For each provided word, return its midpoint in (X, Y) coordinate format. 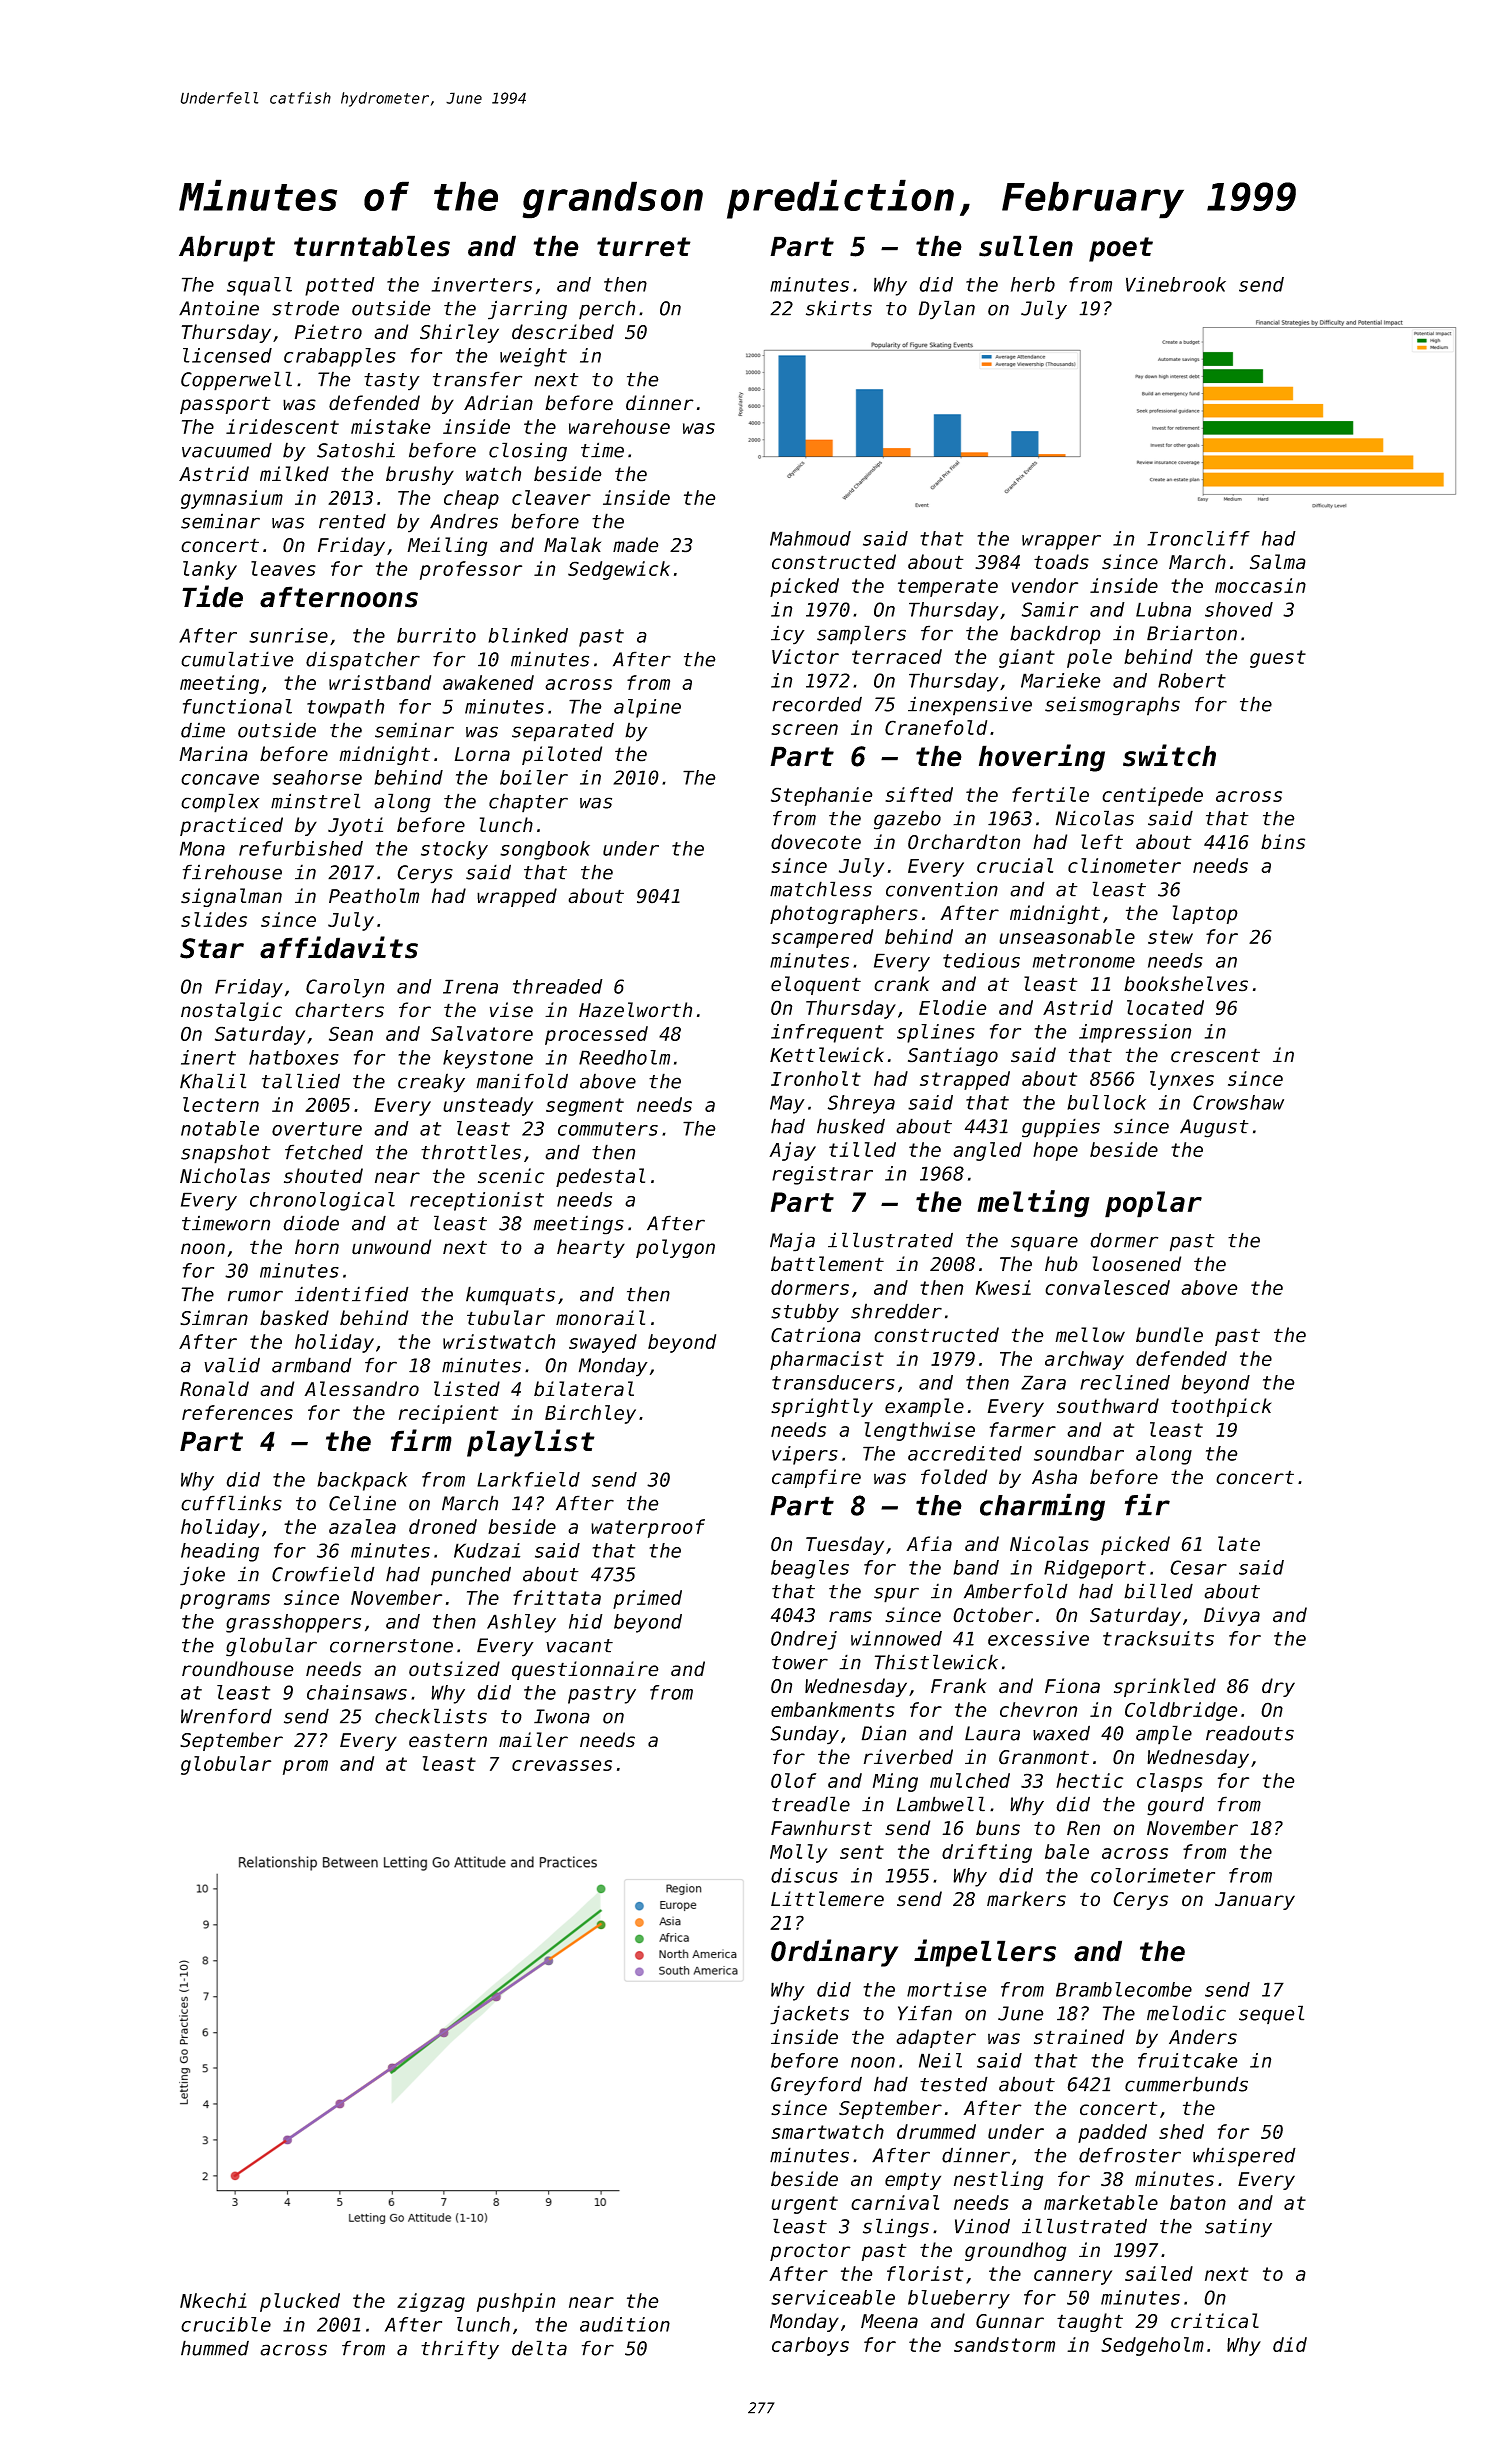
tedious (981, 960)
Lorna (482, 754)
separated (563, 732)
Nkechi (213, 2300)
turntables (372, 246)
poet (1121, 249)
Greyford (816, 2086)
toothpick (1221, 1407)
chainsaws (357, 1692)
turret (644, 247)
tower (800, 1663)
